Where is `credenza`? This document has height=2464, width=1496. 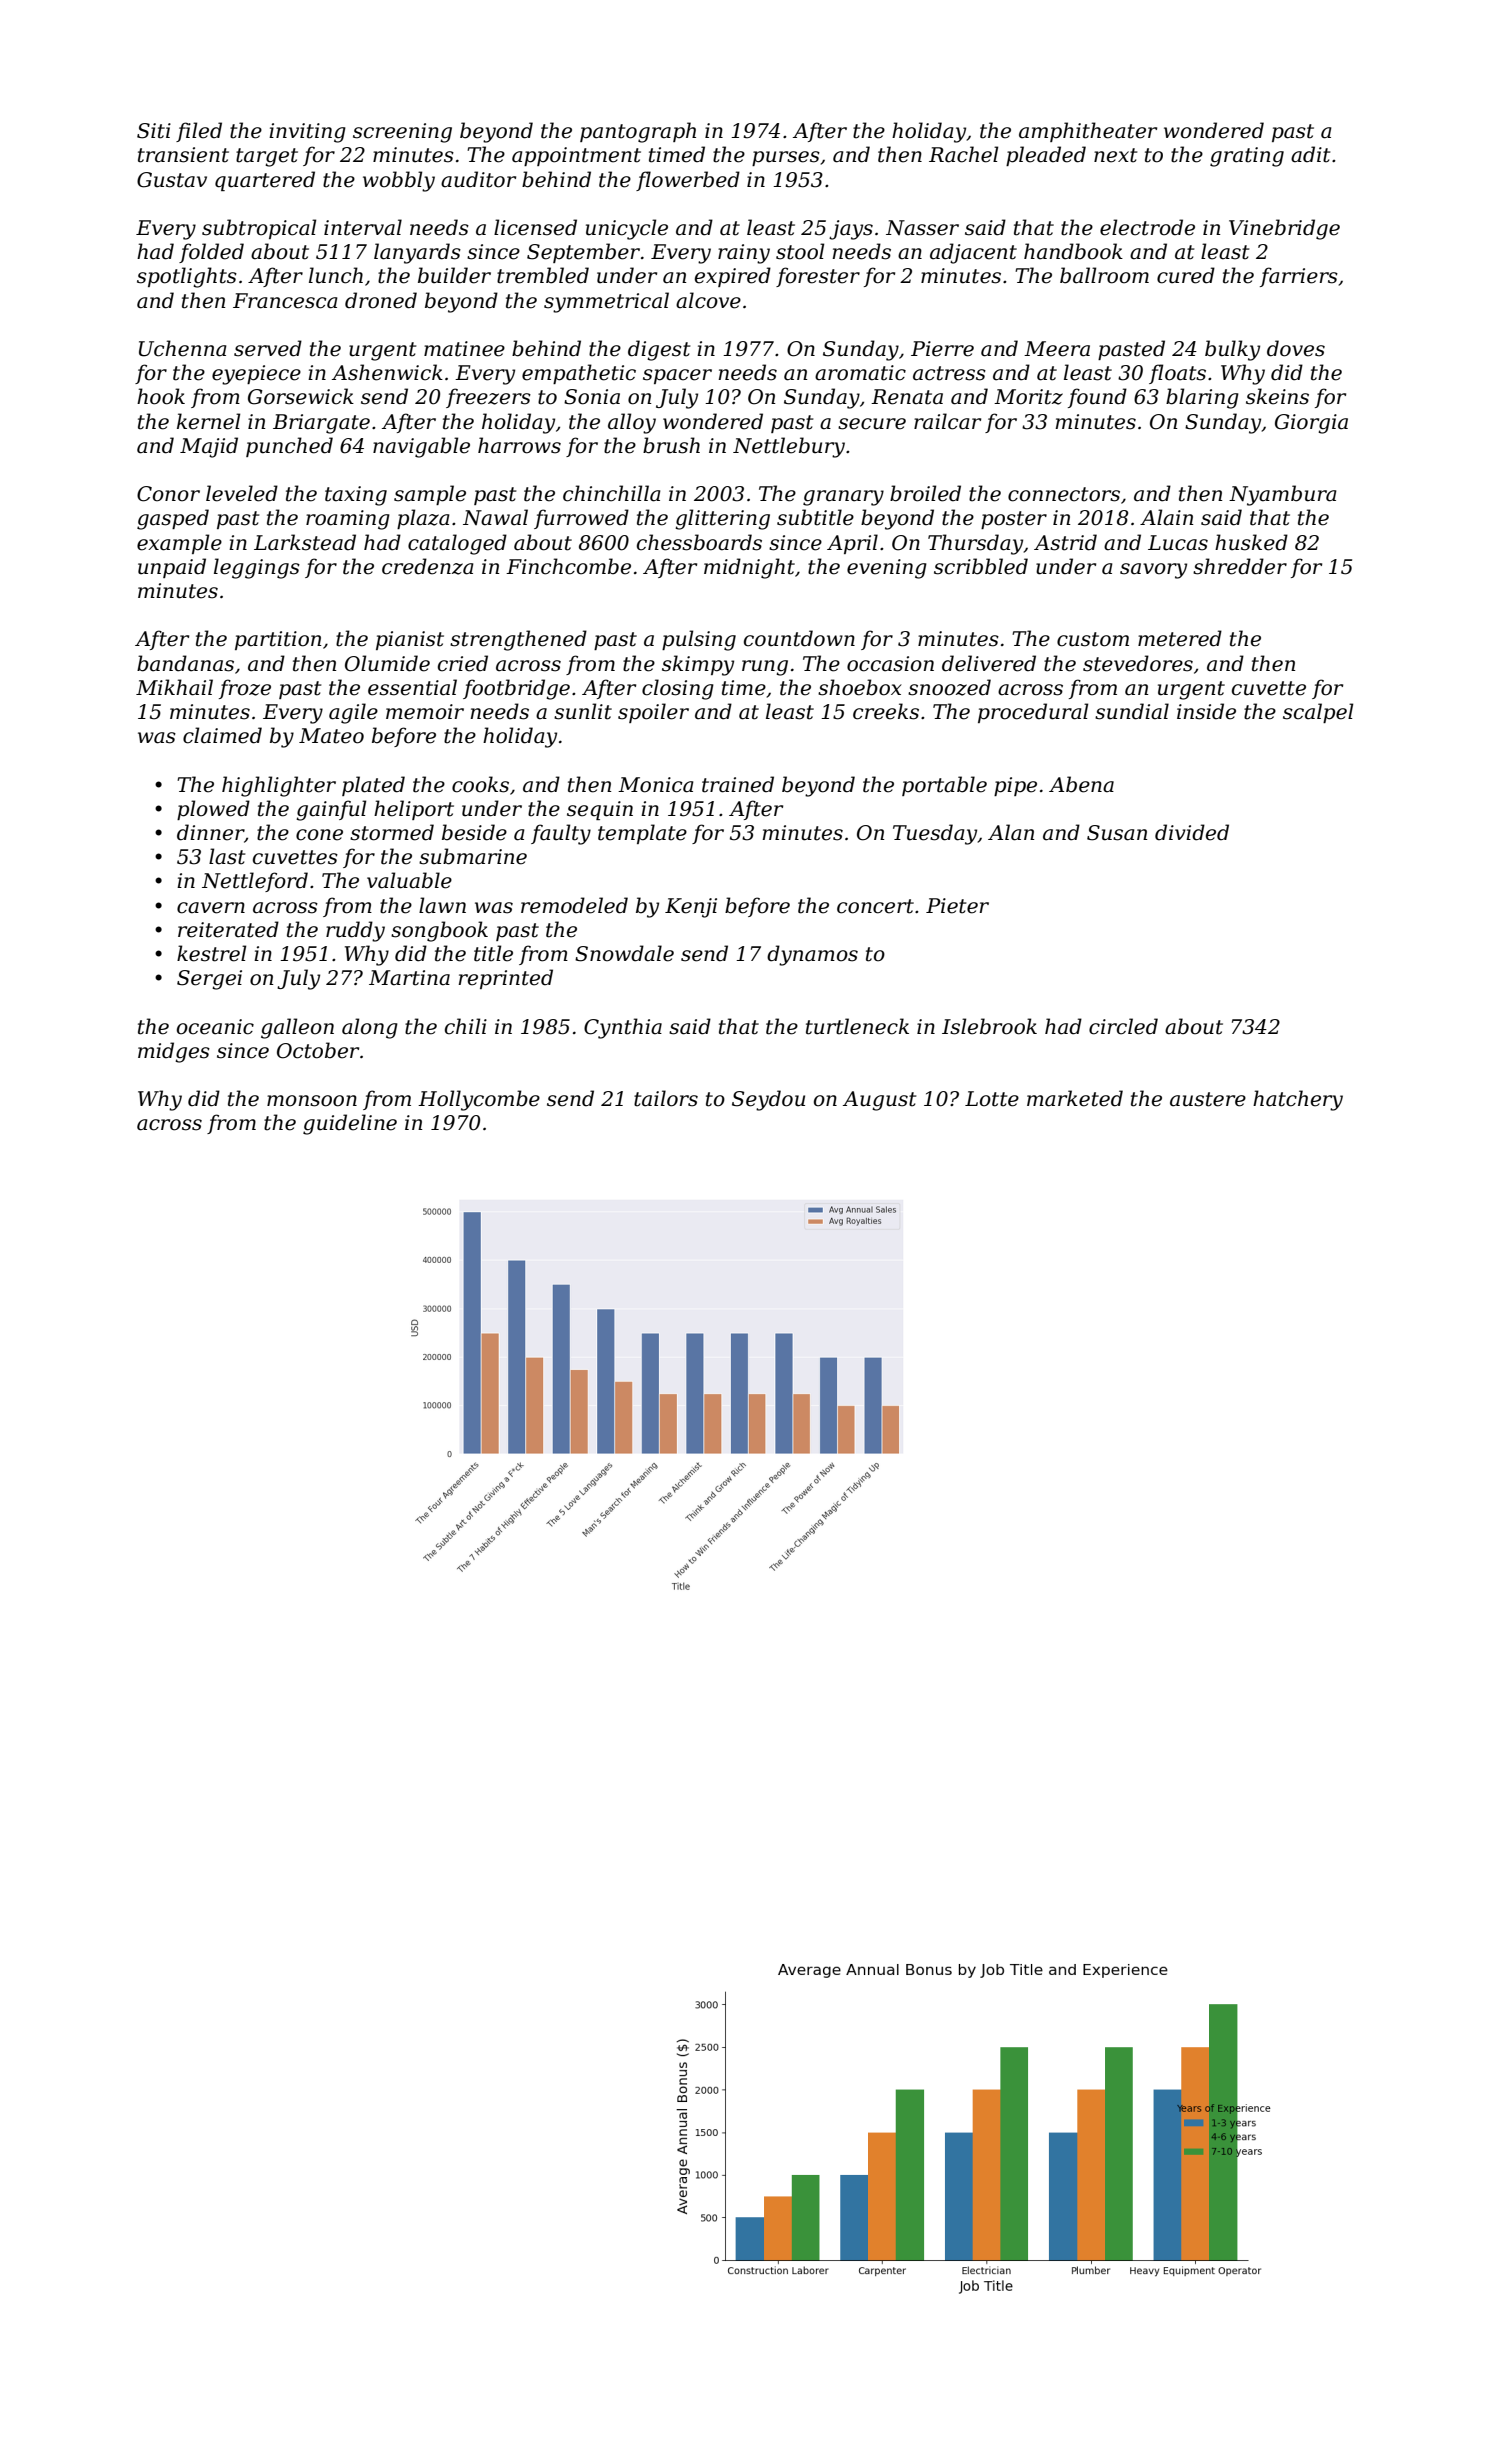 credenza is located at coordinates (428, 566).
